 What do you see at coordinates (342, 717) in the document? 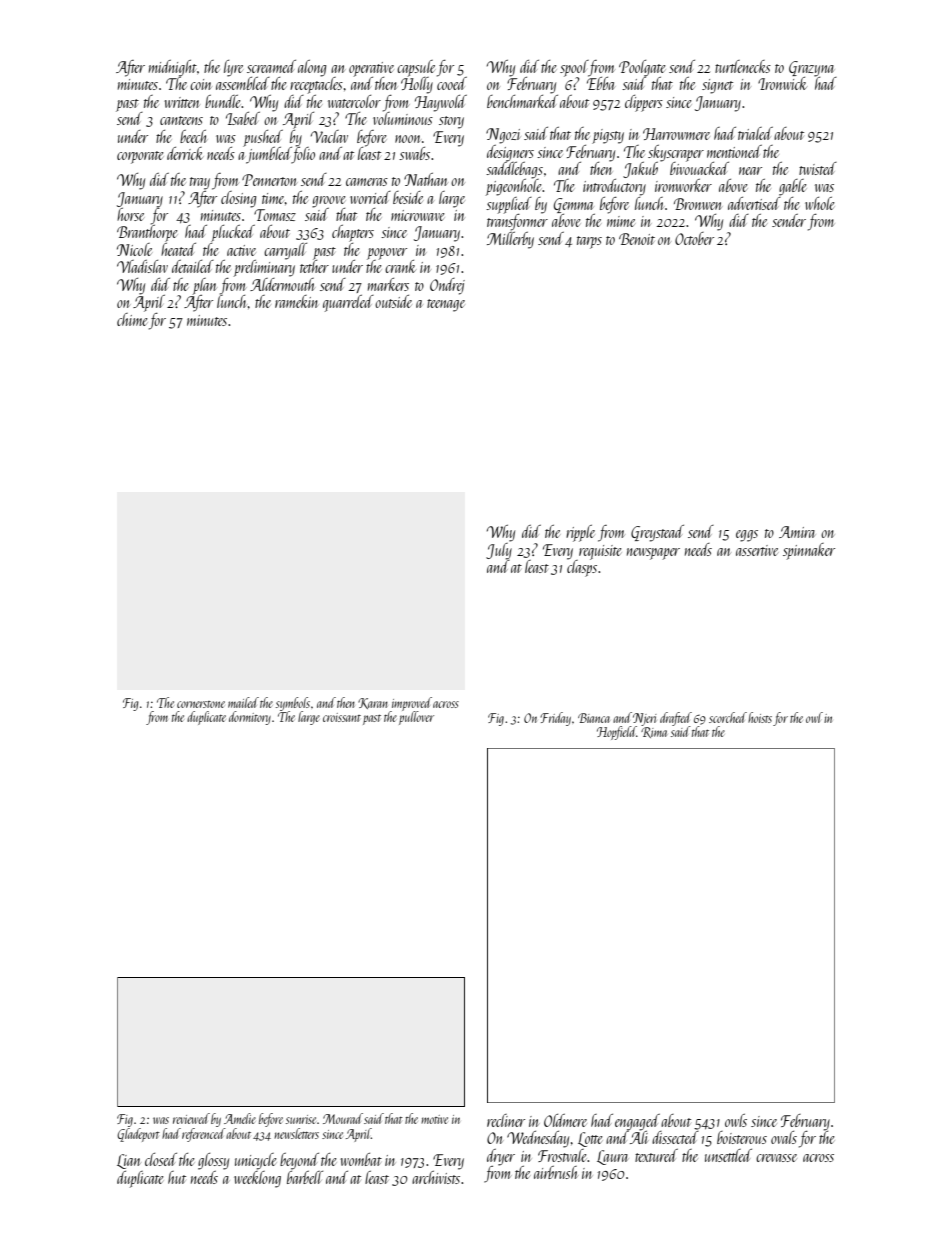
I see `croissant` at bounding box center [342, 717].
